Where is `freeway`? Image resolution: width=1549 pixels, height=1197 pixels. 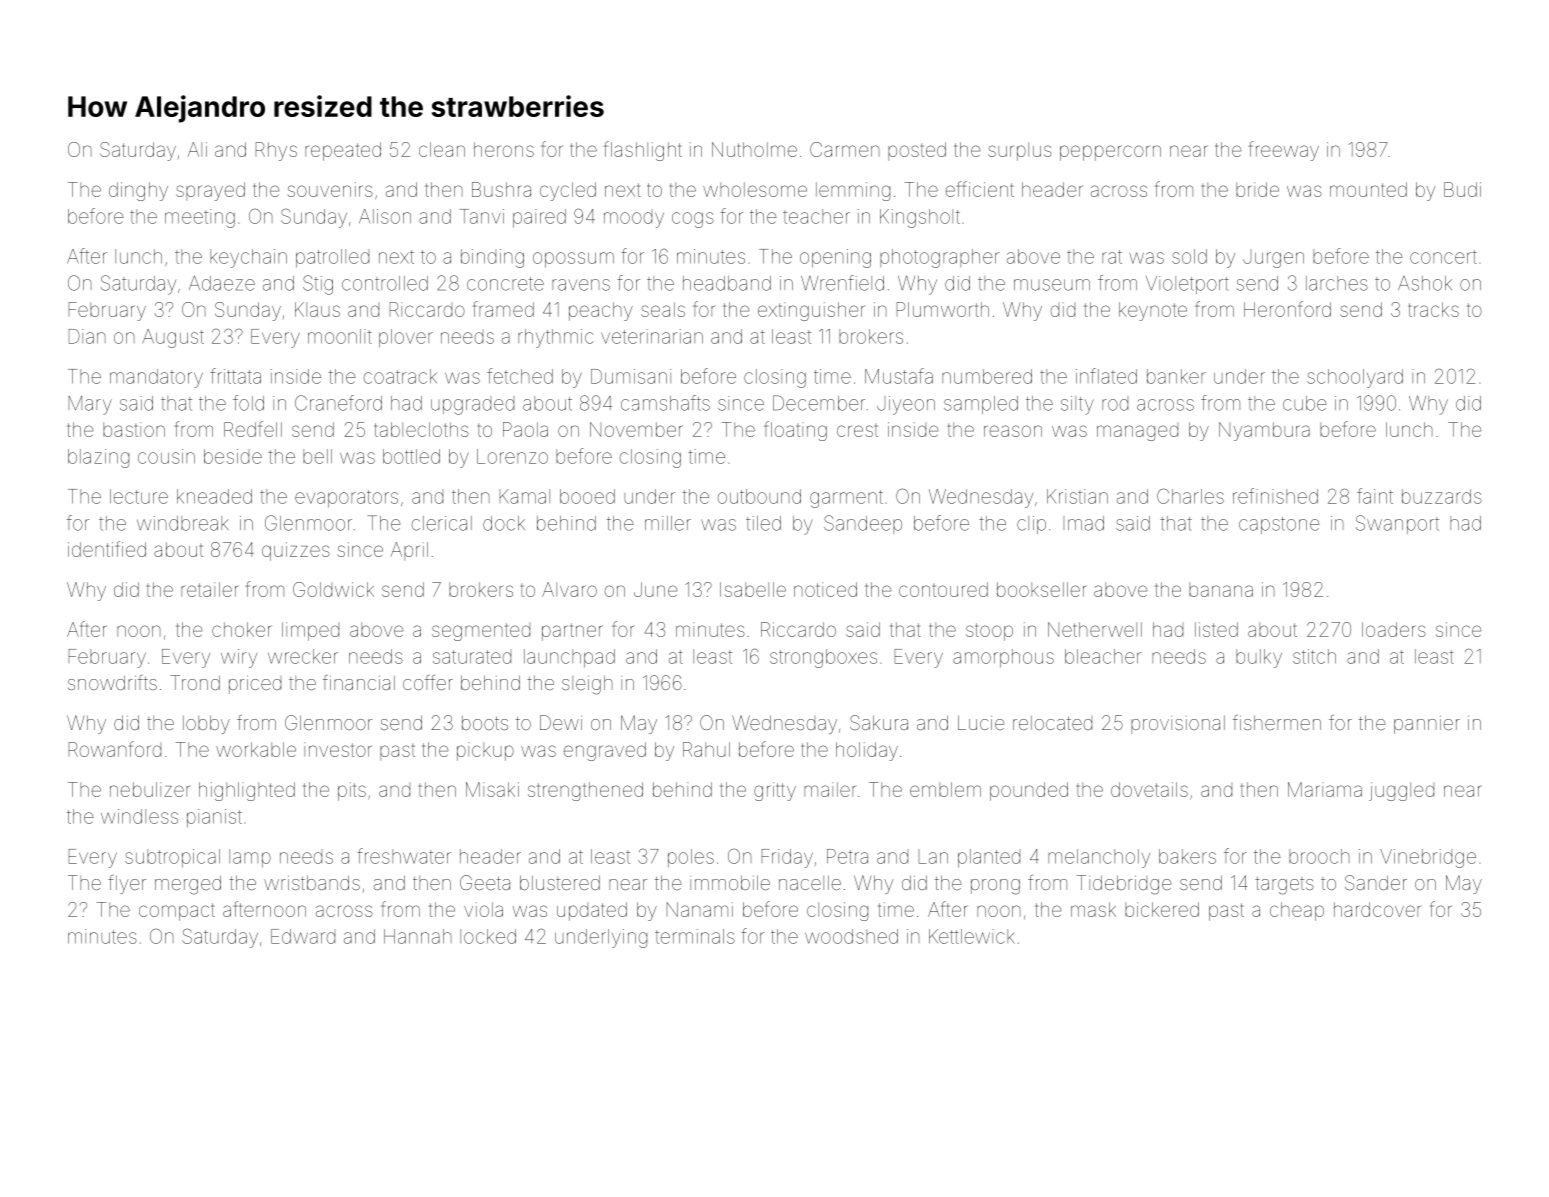 freeway is located at coordinates (1284, 151).
